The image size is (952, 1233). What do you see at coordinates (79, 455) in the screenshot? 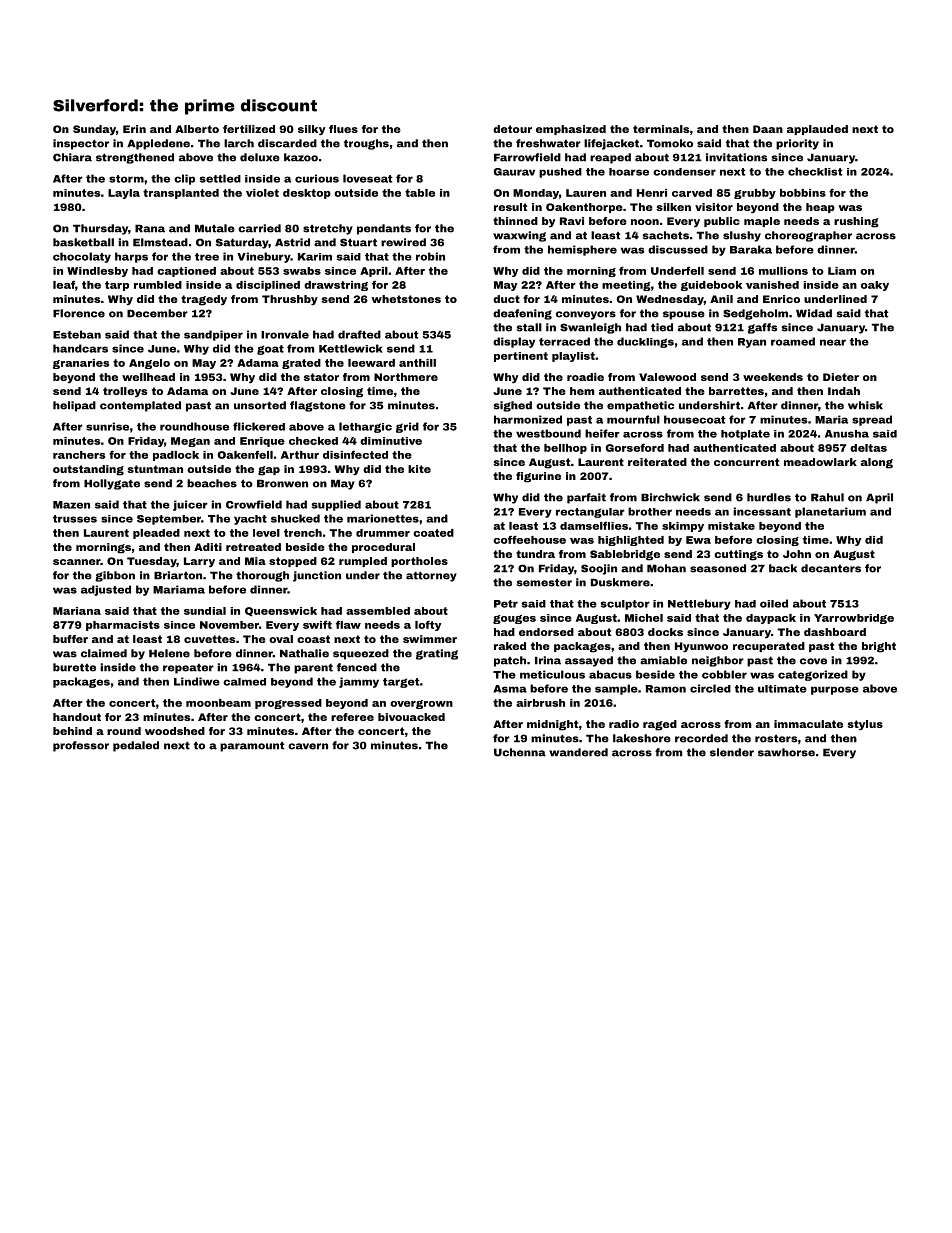
I see `ranchers` at bounding box center [79, 455].
